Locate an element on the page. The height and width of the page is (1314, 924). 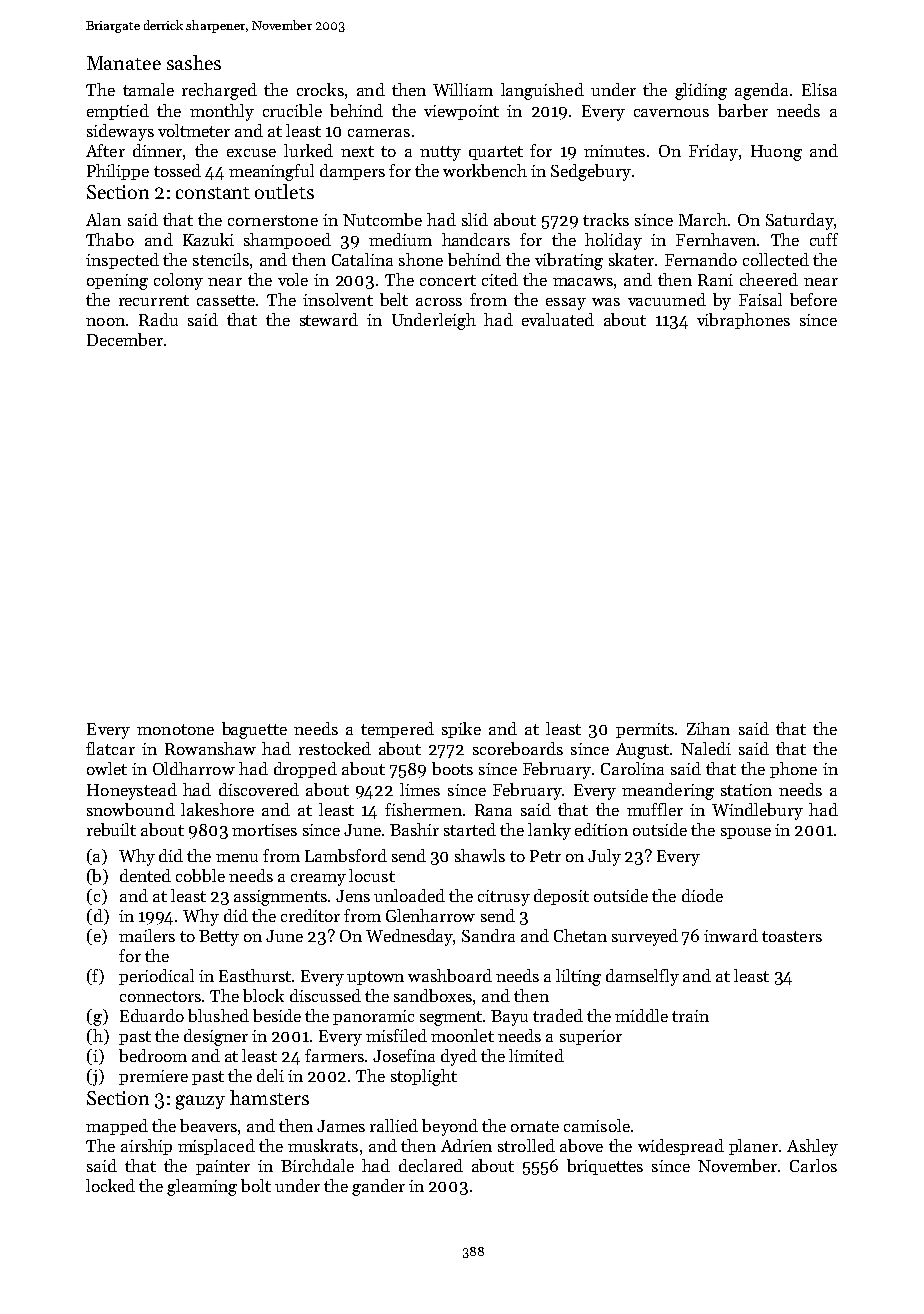
constant is located at coordinates (213, 193).
